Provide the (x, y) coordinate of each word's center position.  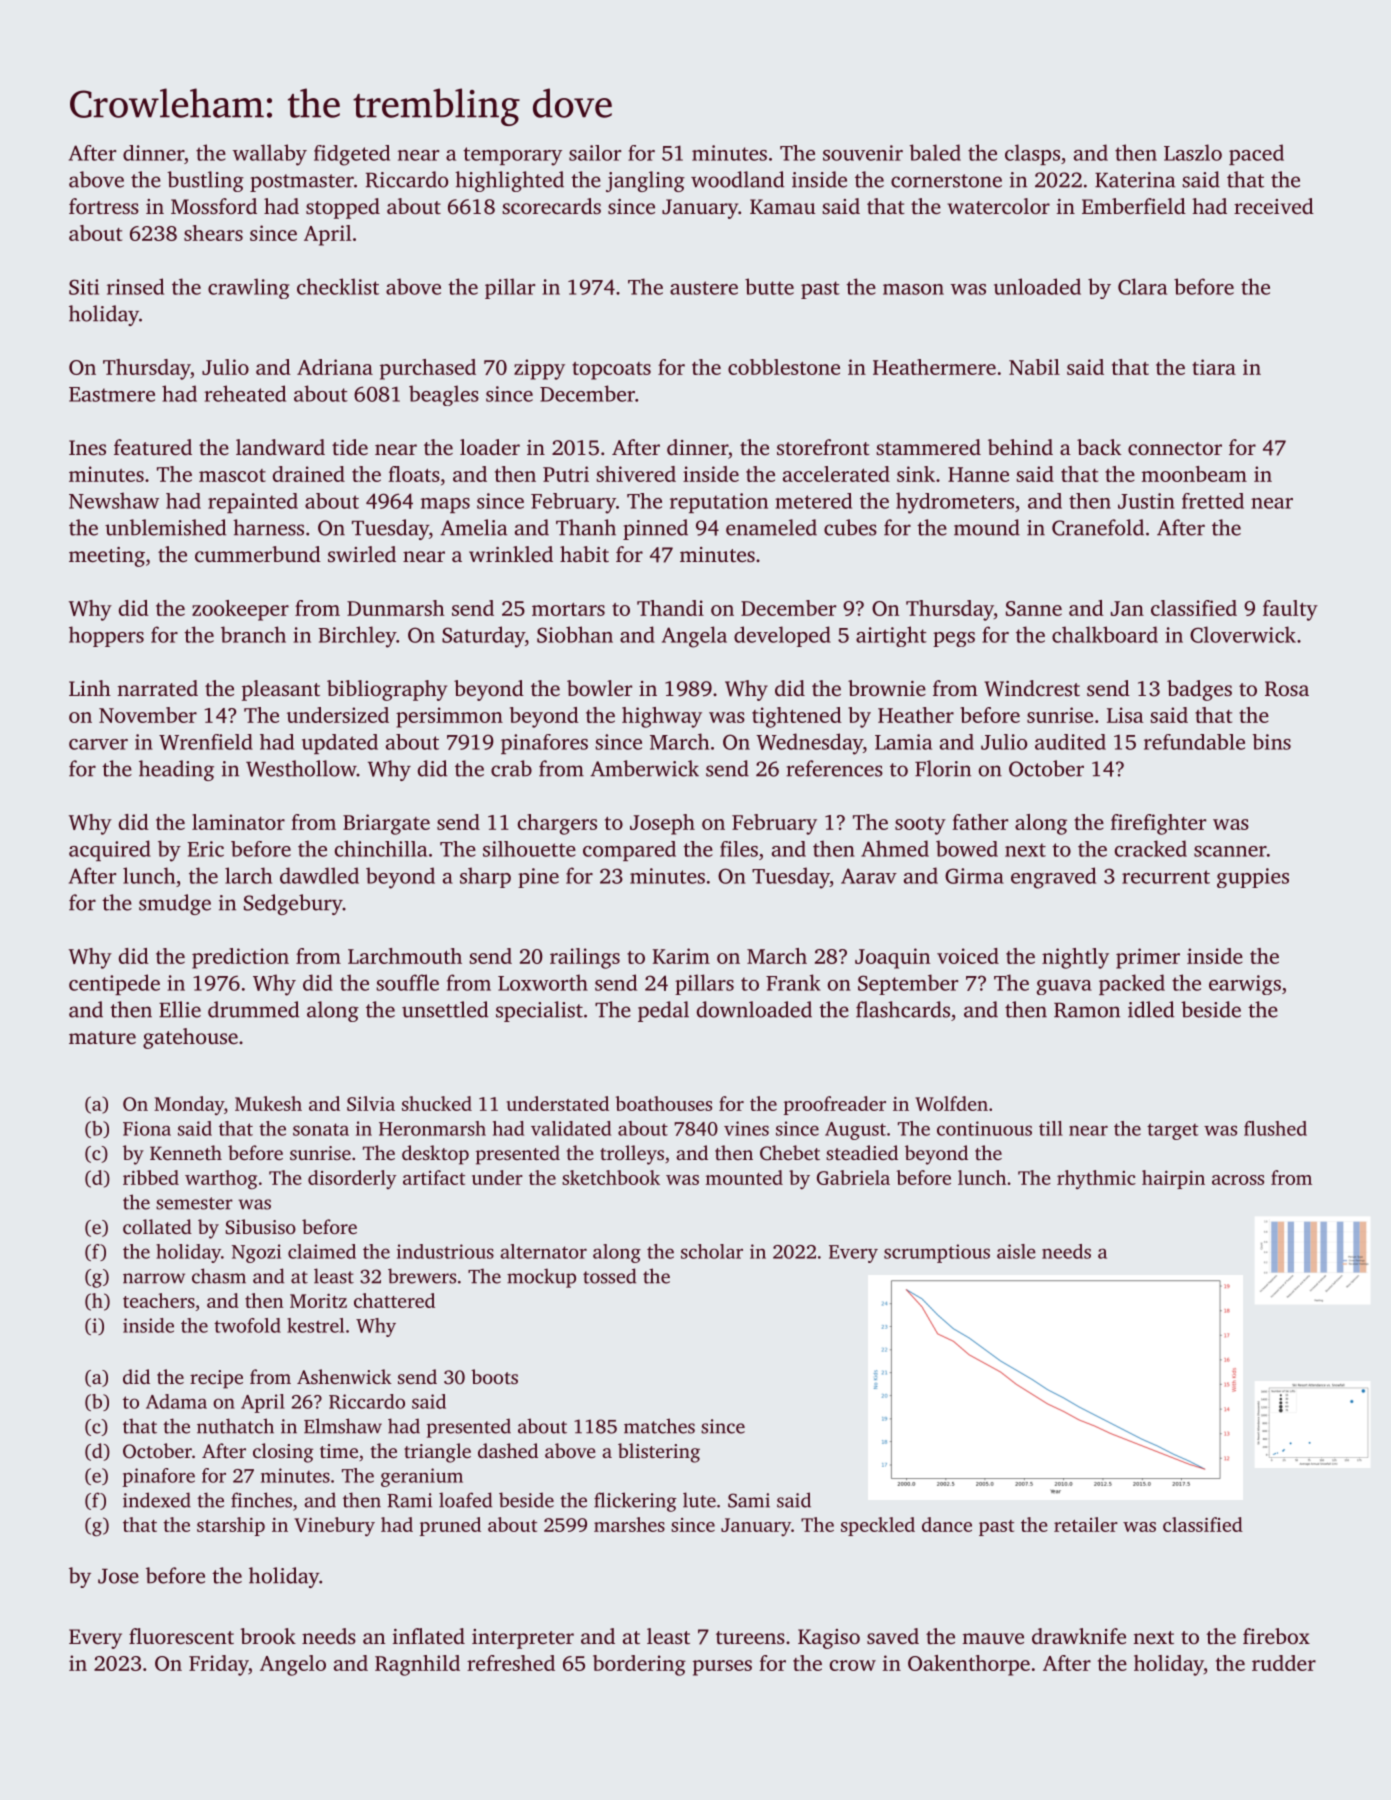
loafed (465, 1500)
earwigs (1245, 985)
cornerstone (946, 181)
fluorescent (181, 1636)
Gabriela (853, 1177)
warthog (221, 1180)
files (739, 849)
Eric (205, 849)
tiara (1214, 367)
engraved (1053, 878)
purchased (428, 369)
